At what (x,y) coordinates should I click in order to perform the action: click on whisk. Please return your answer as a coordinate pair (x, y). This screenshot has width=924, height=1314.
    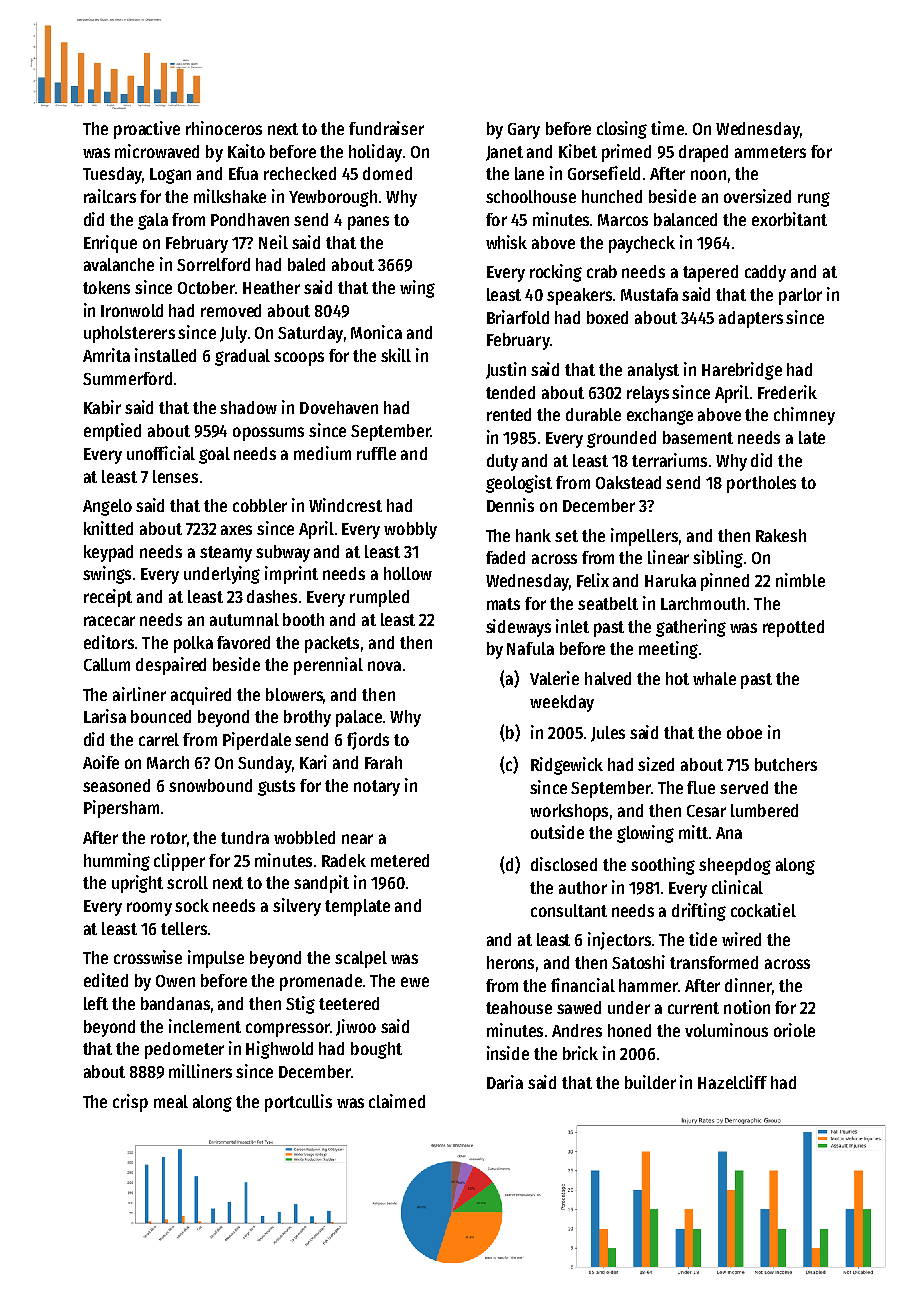
    Looking at the image, I should click on (506, 242).
